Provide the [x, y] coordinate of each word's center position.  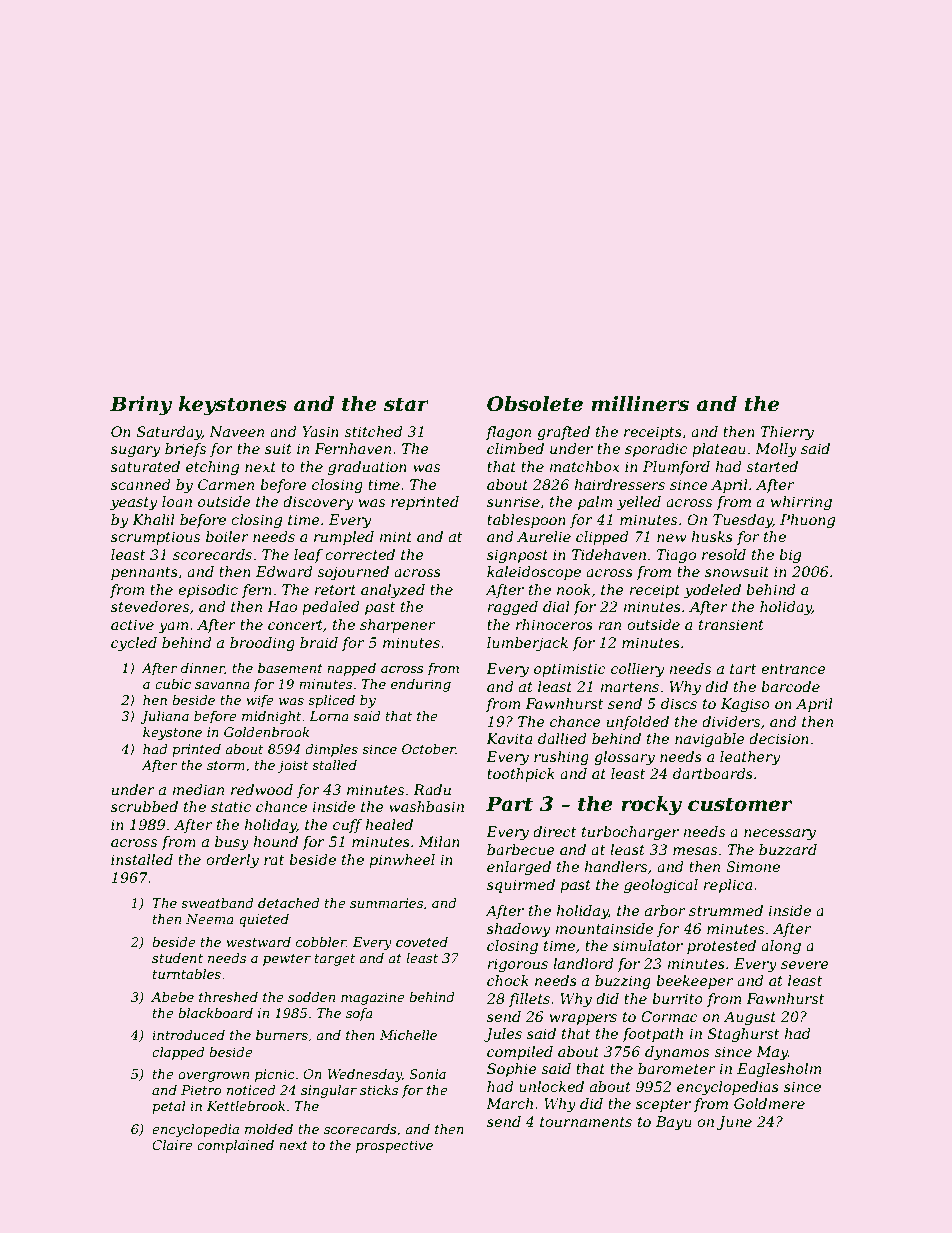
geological [661, 886]
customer [740, 804]
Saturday [169, 433]
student [177, 958]
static [231, 806]
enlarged [519, 868]
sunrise [513, 501]
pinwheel [402, 861]
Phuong [807, 521]
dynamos [677, 1053]
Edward [284, 571]
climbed [515, 448]
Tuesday [743, 521]
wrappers [583, 1019]
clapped [178, 1053]
